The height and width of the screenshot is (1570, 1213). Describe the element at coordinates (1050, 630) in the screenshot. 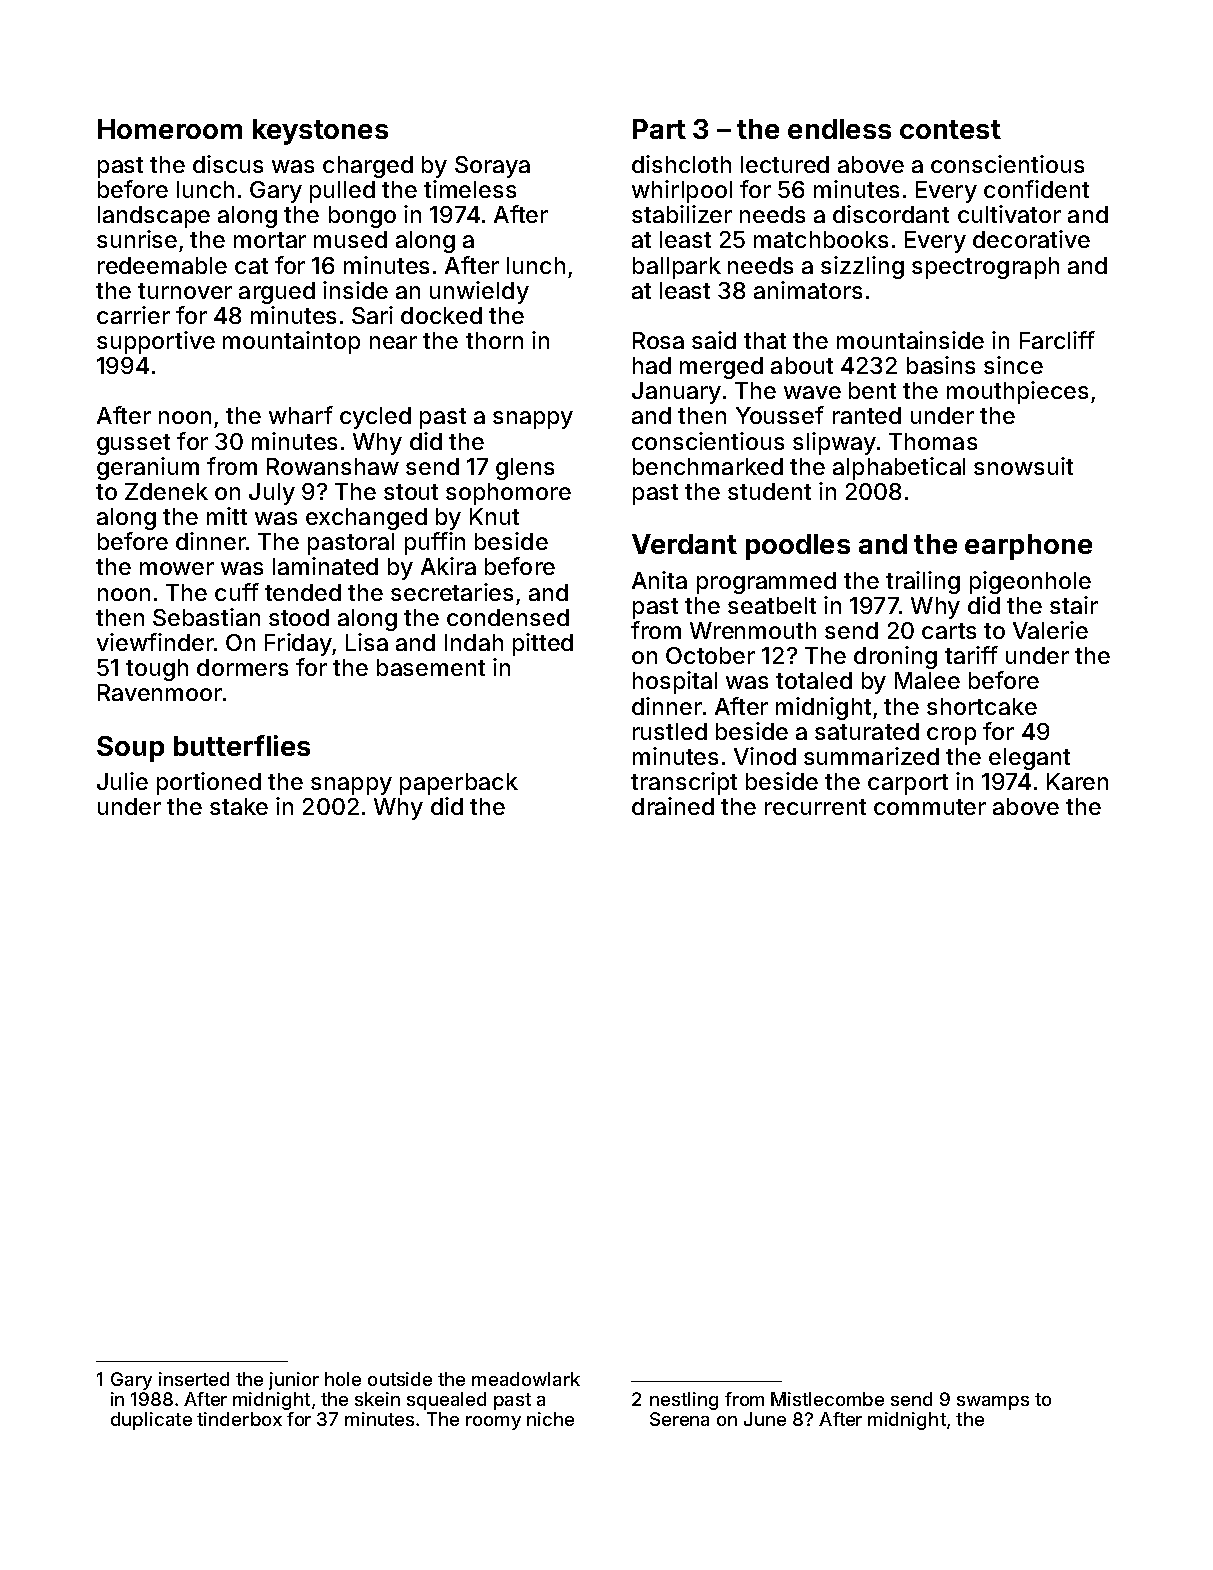

I see `Valerie` at that location.
